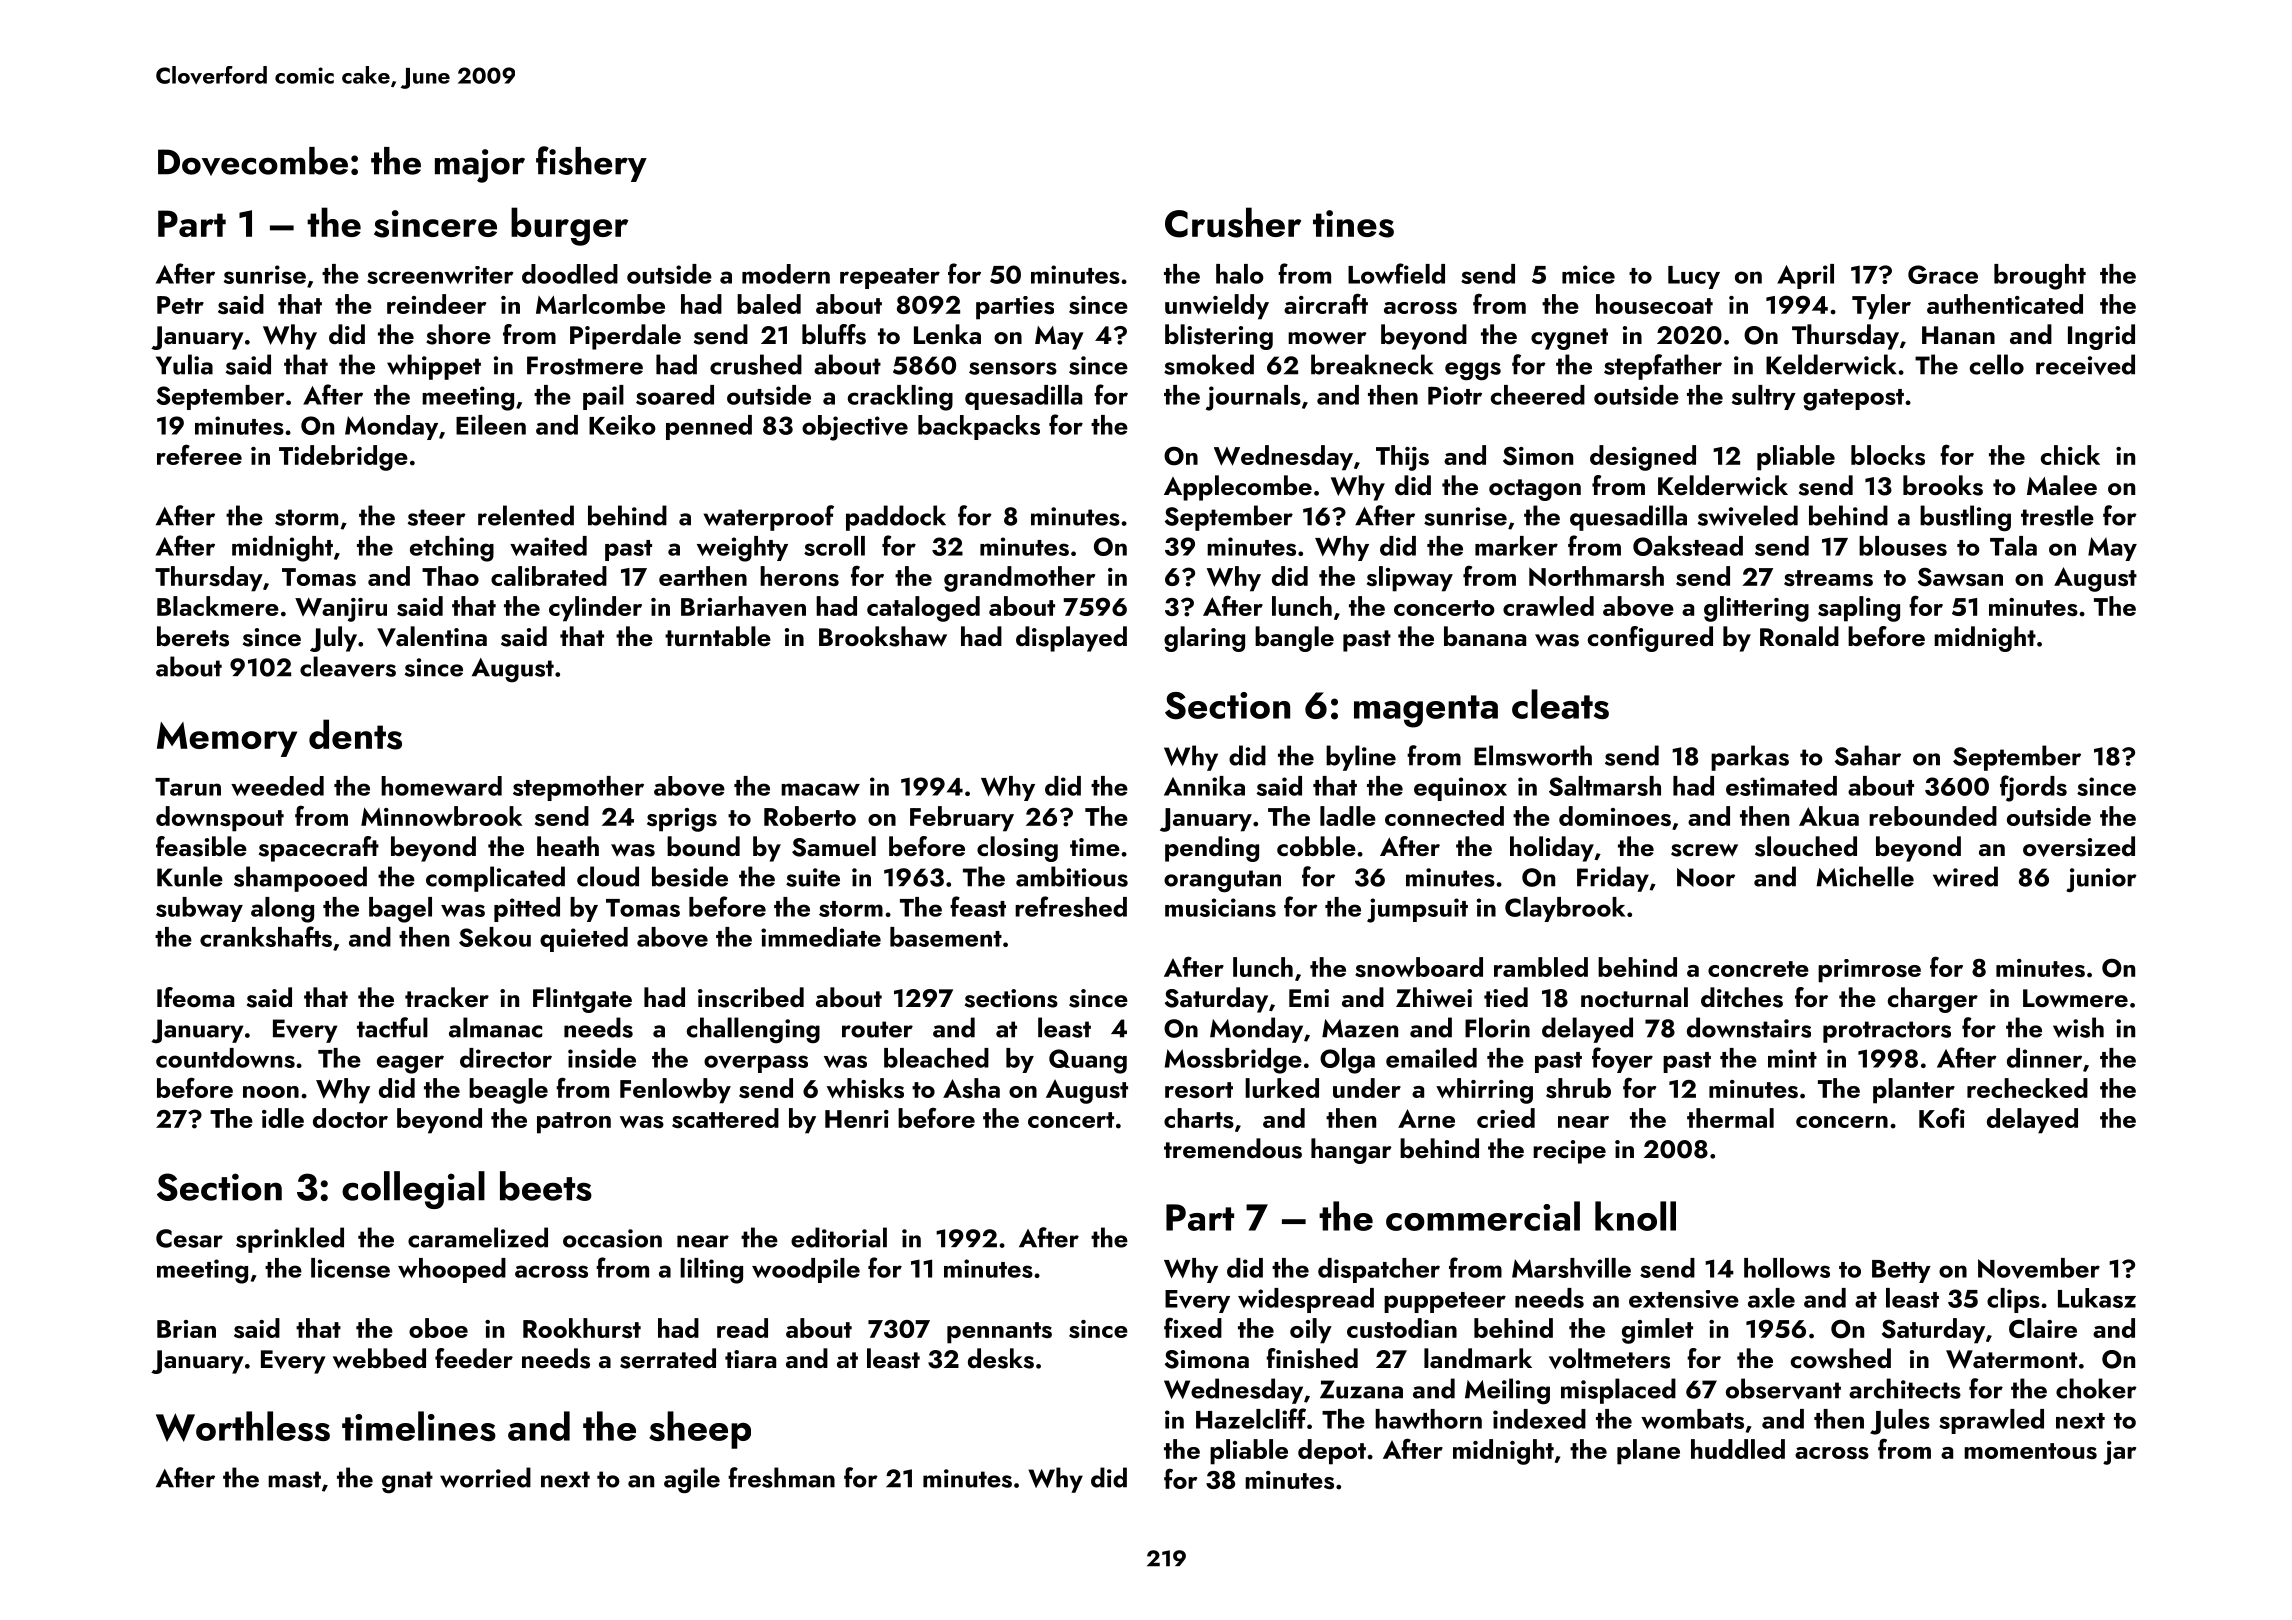  What do you see at coordinates (1204, 639) in the screenshot?
I see `glaring` at bounding box center [1204, 639].
